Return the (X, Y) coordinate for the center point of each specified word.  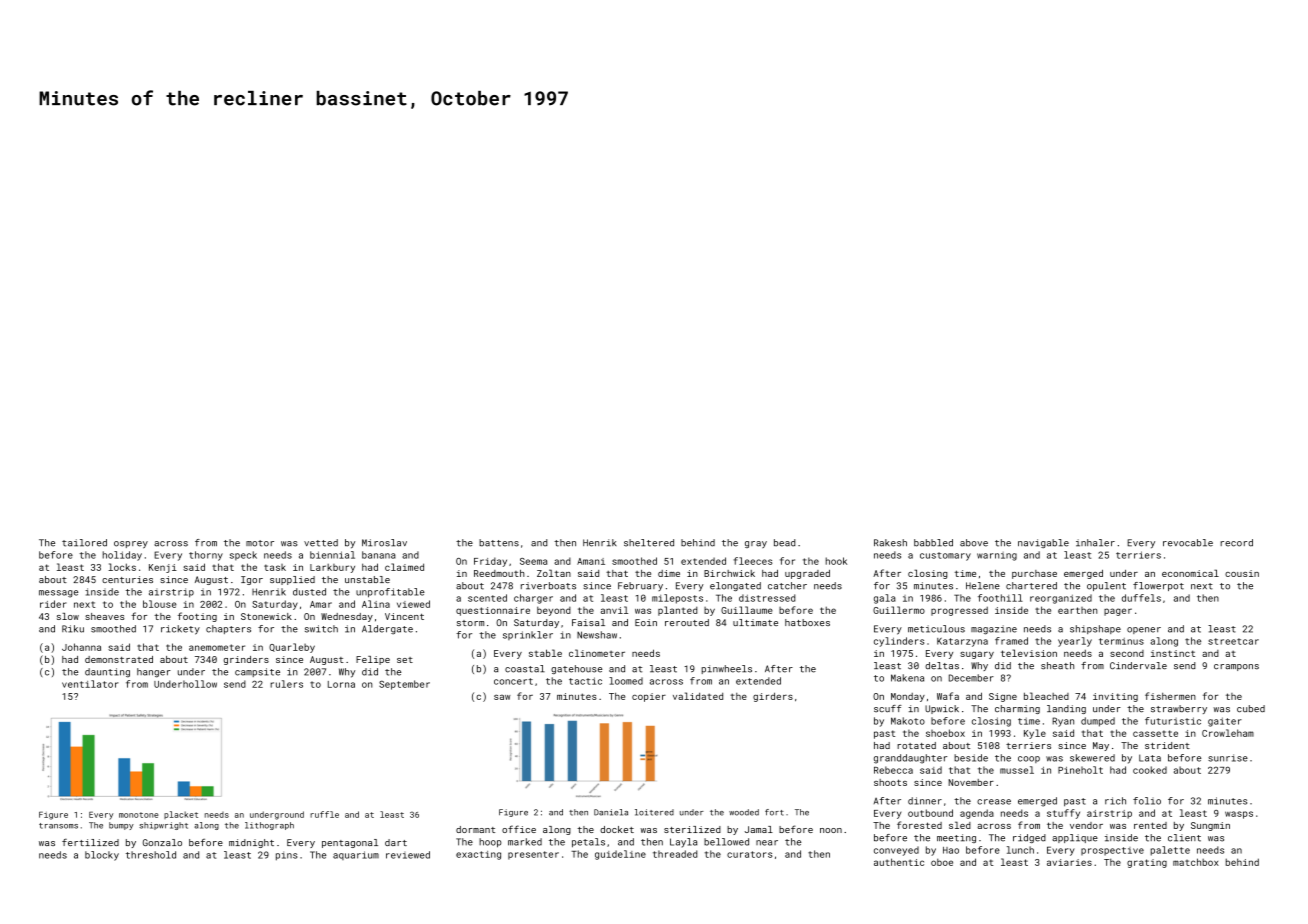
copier (649, 697)
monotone (138, 815)
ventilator (90, 684)
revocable (1188, 543)
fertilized (90, 842)
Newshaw (597, 635)
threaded (675, 854)
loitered (654, 812)
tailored (84, 543)
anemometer (217, 647)
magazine (994, 630)
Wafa (948, 696)
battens (499, 543)
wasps (1239, 815)
